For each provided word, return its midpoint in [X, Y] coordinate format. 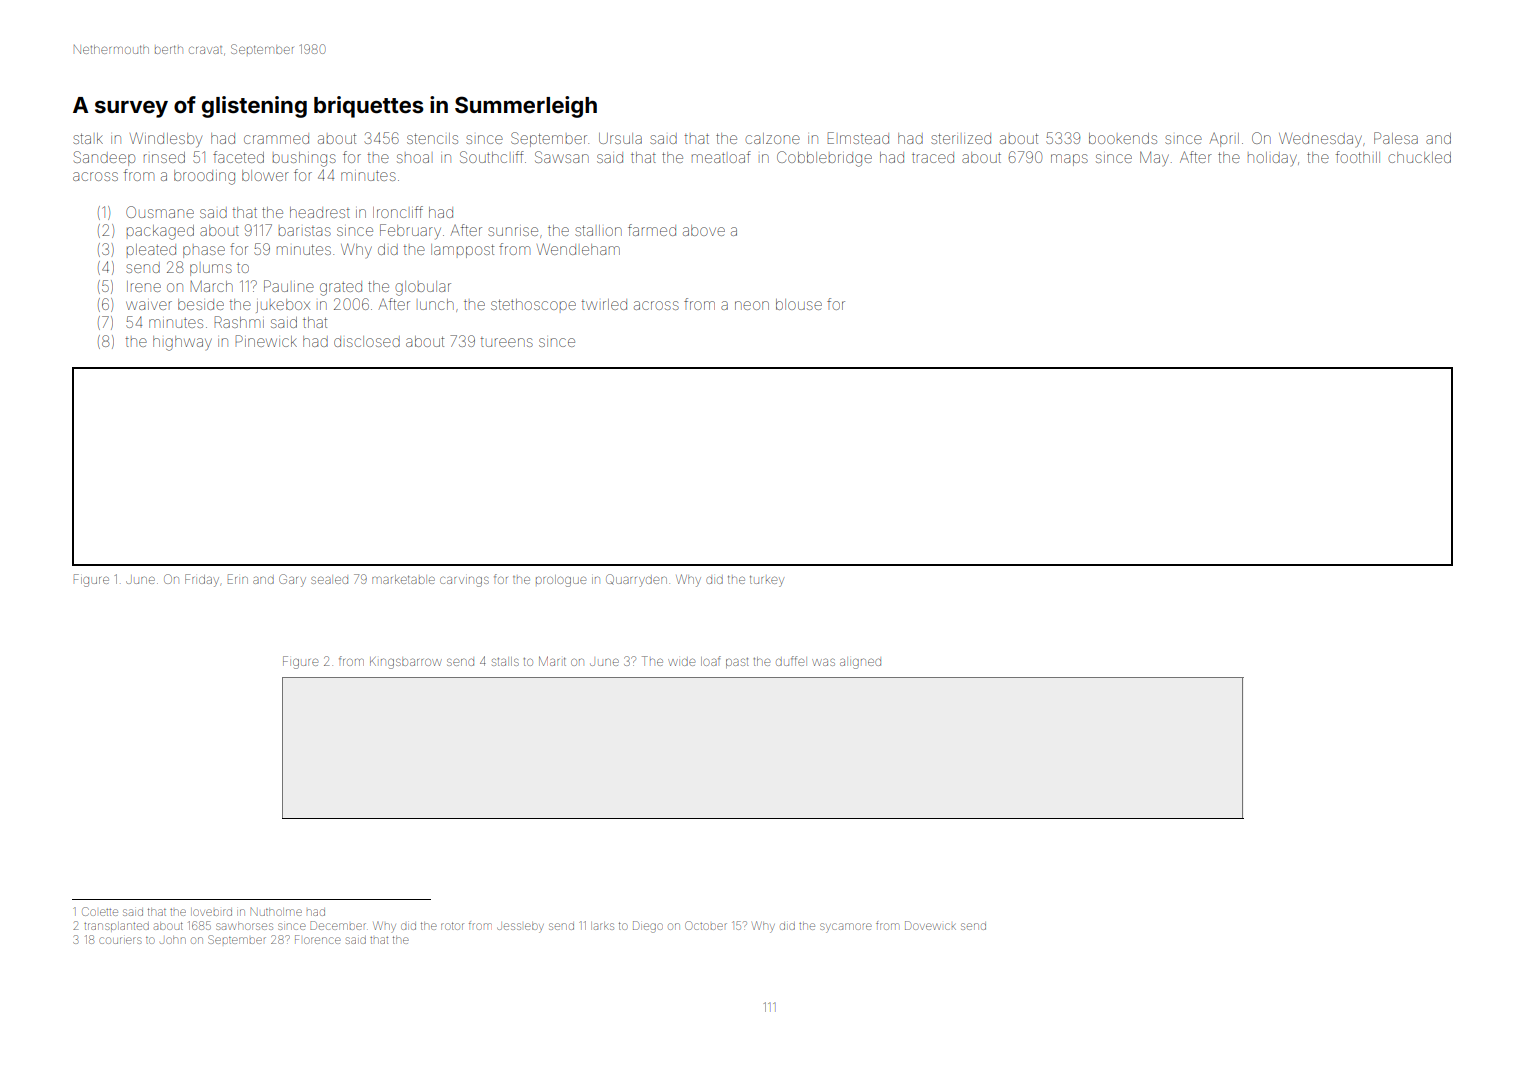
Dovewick [930, 925]
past [737, 663]
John [173, 940]
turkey [767, 581]
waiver [149, 305]
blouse [799, 304]
